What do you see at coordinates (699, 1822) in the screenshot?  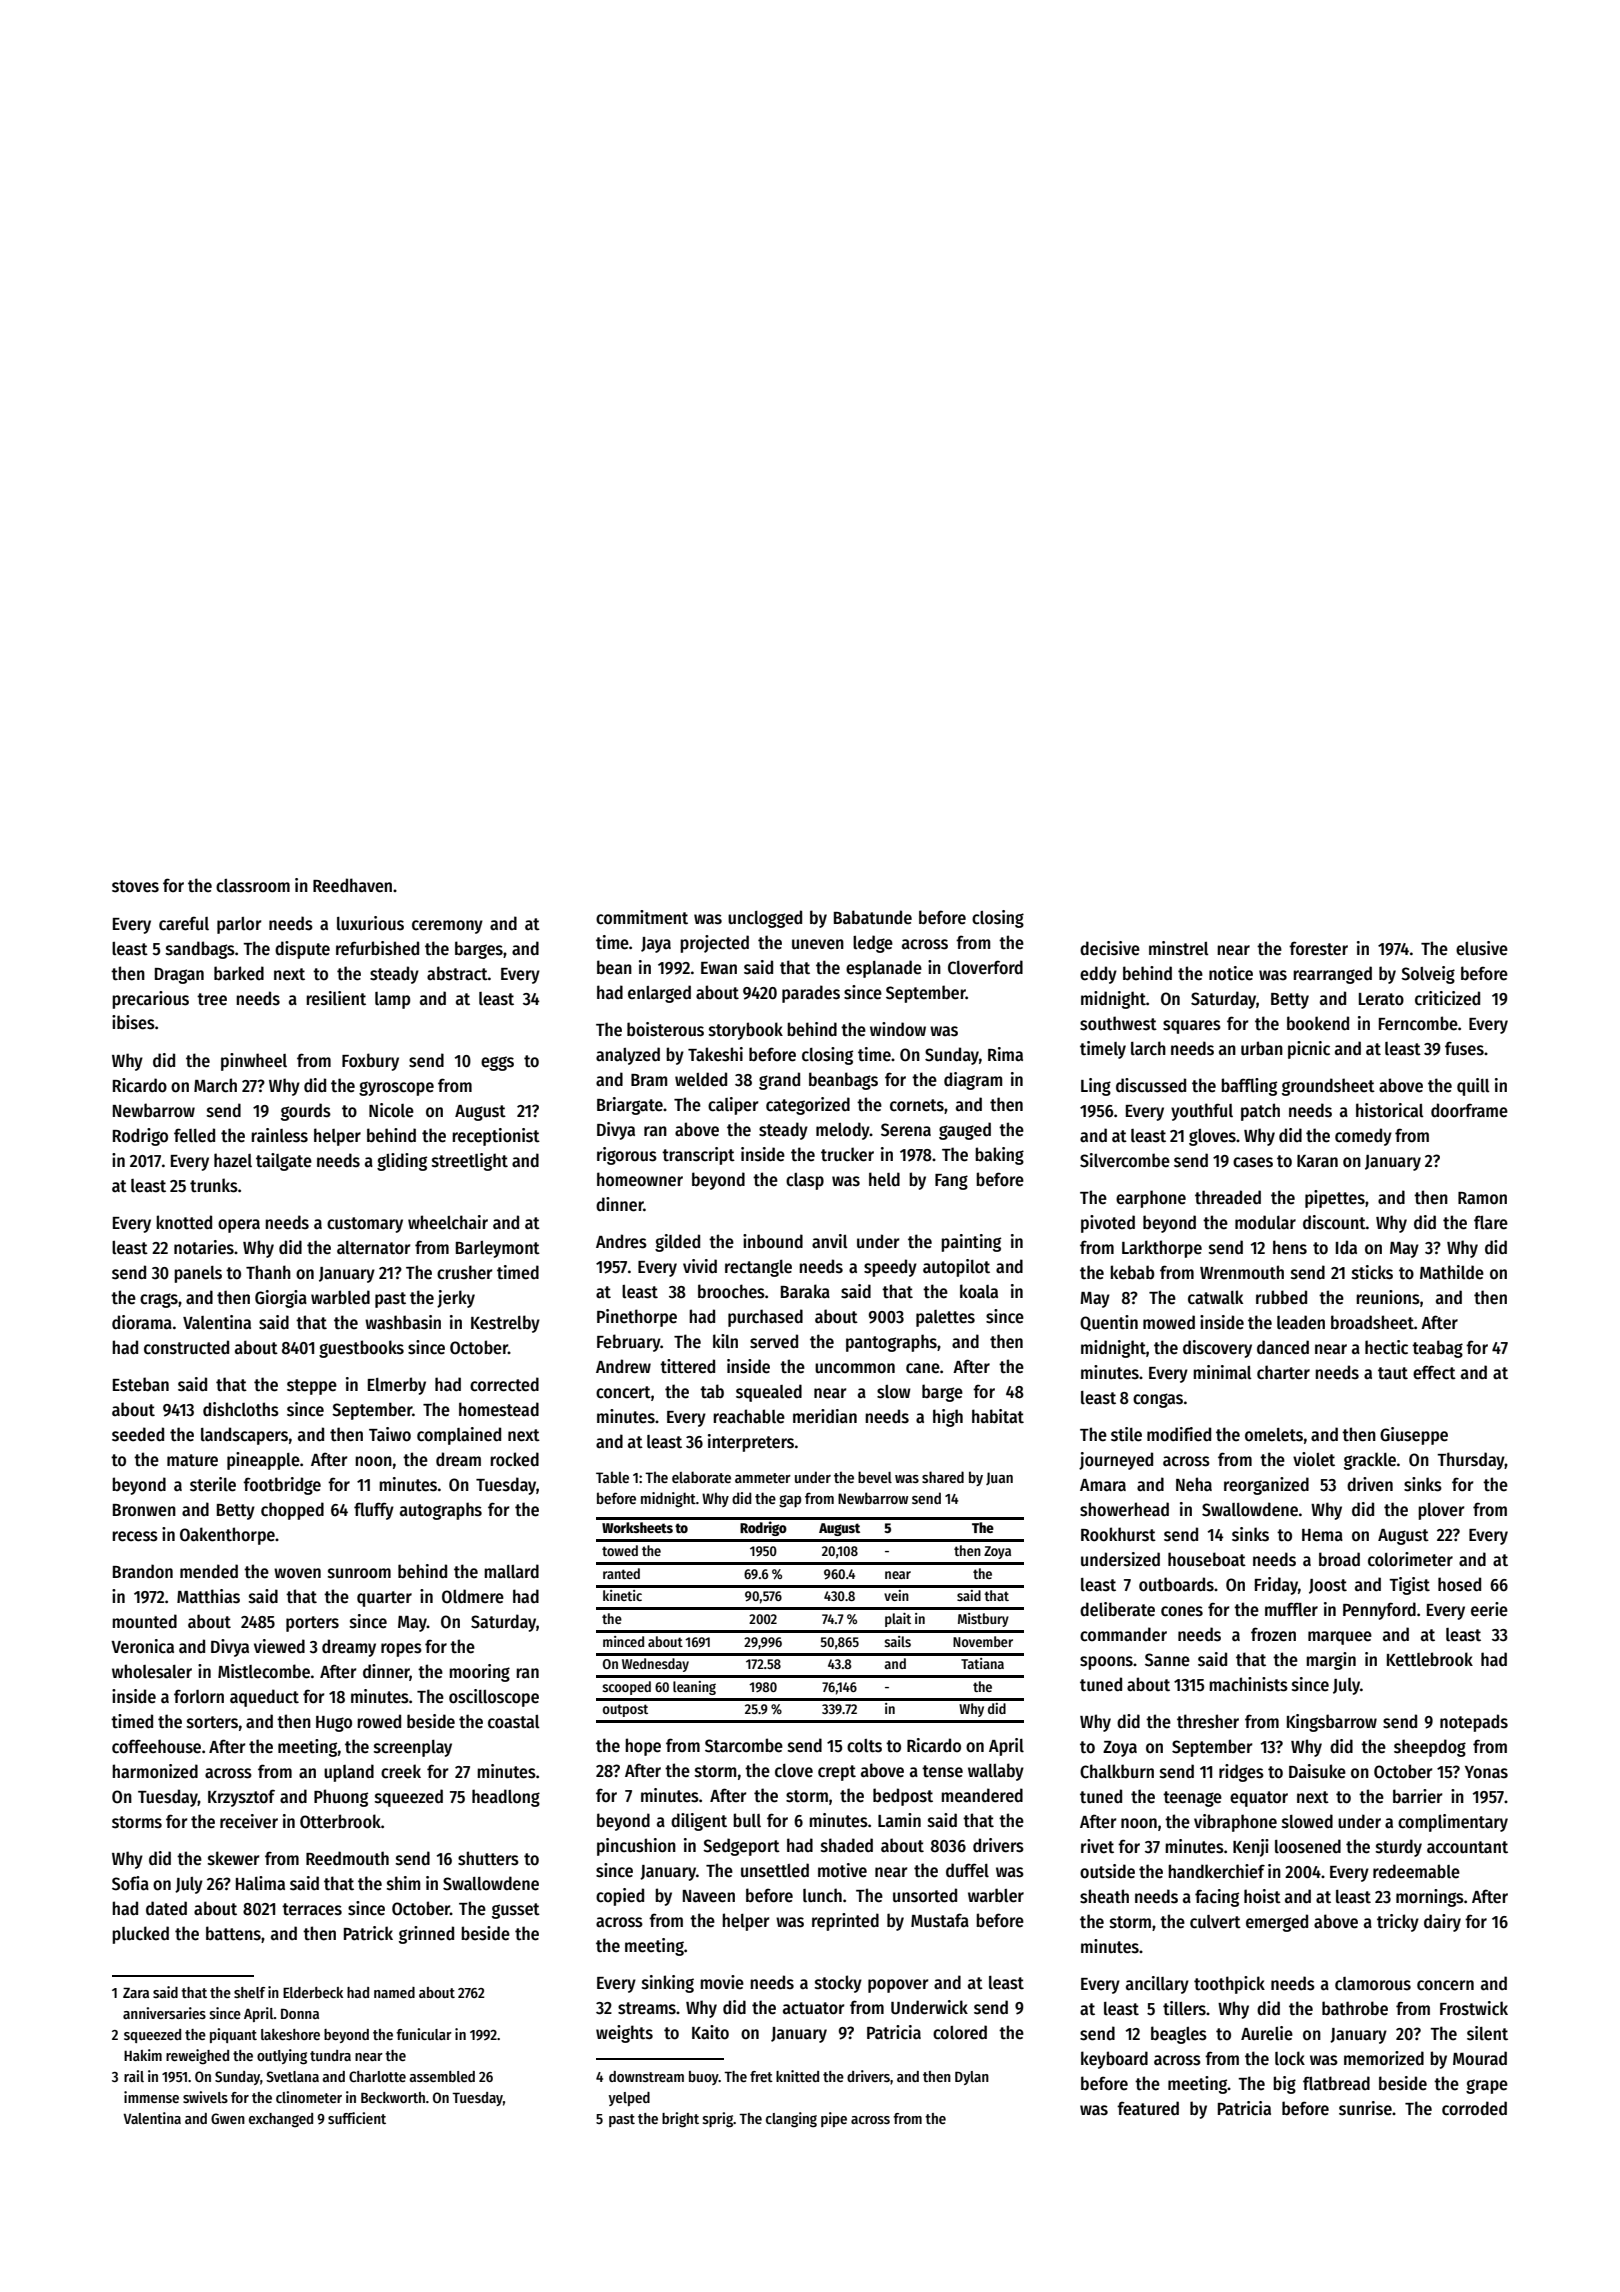 I see `diligent` at bounding box center [699, 1822].
